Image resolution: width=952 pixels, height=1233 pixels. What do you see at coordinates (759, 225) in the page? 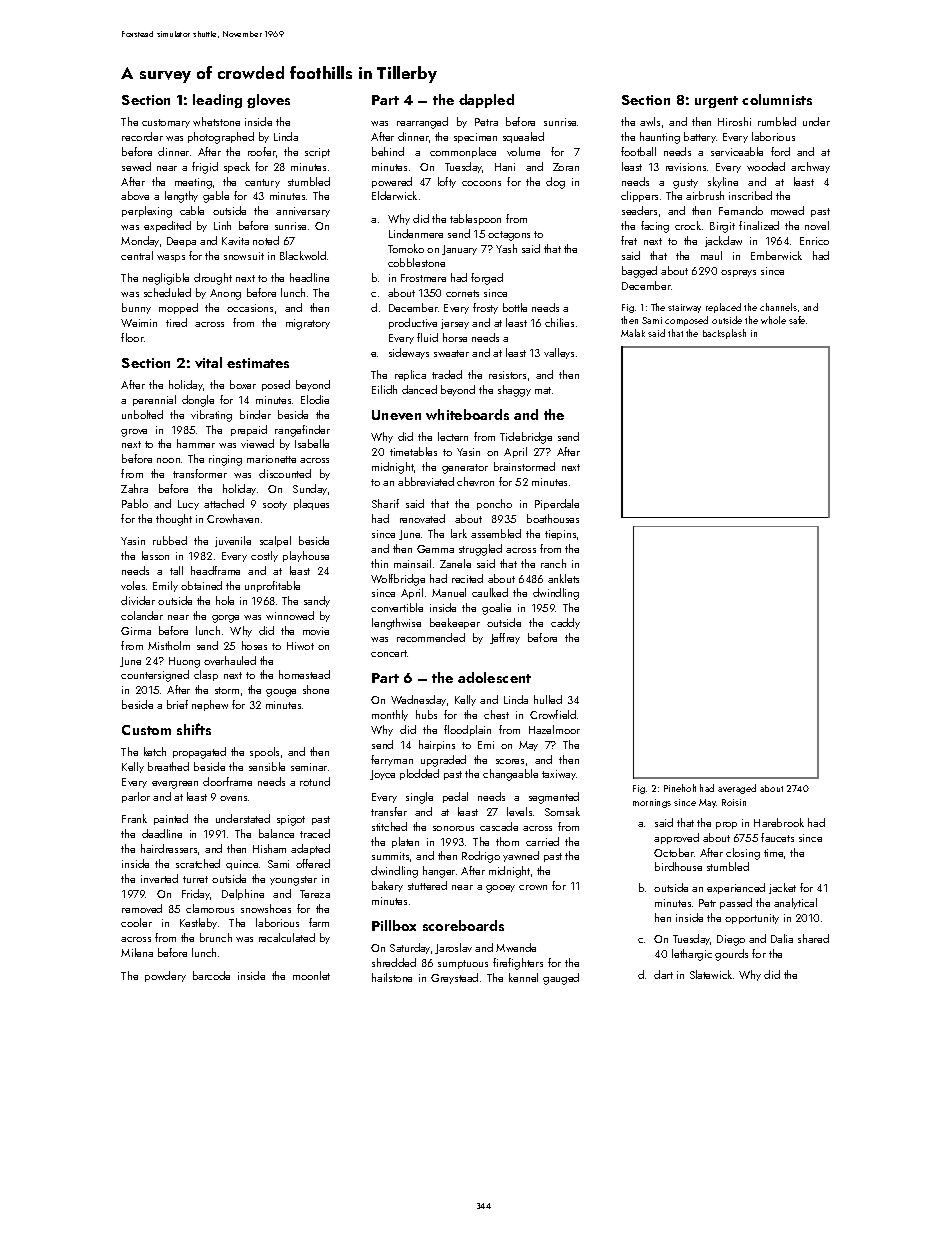
I see `finalized` at bounding box center [759, 225].
